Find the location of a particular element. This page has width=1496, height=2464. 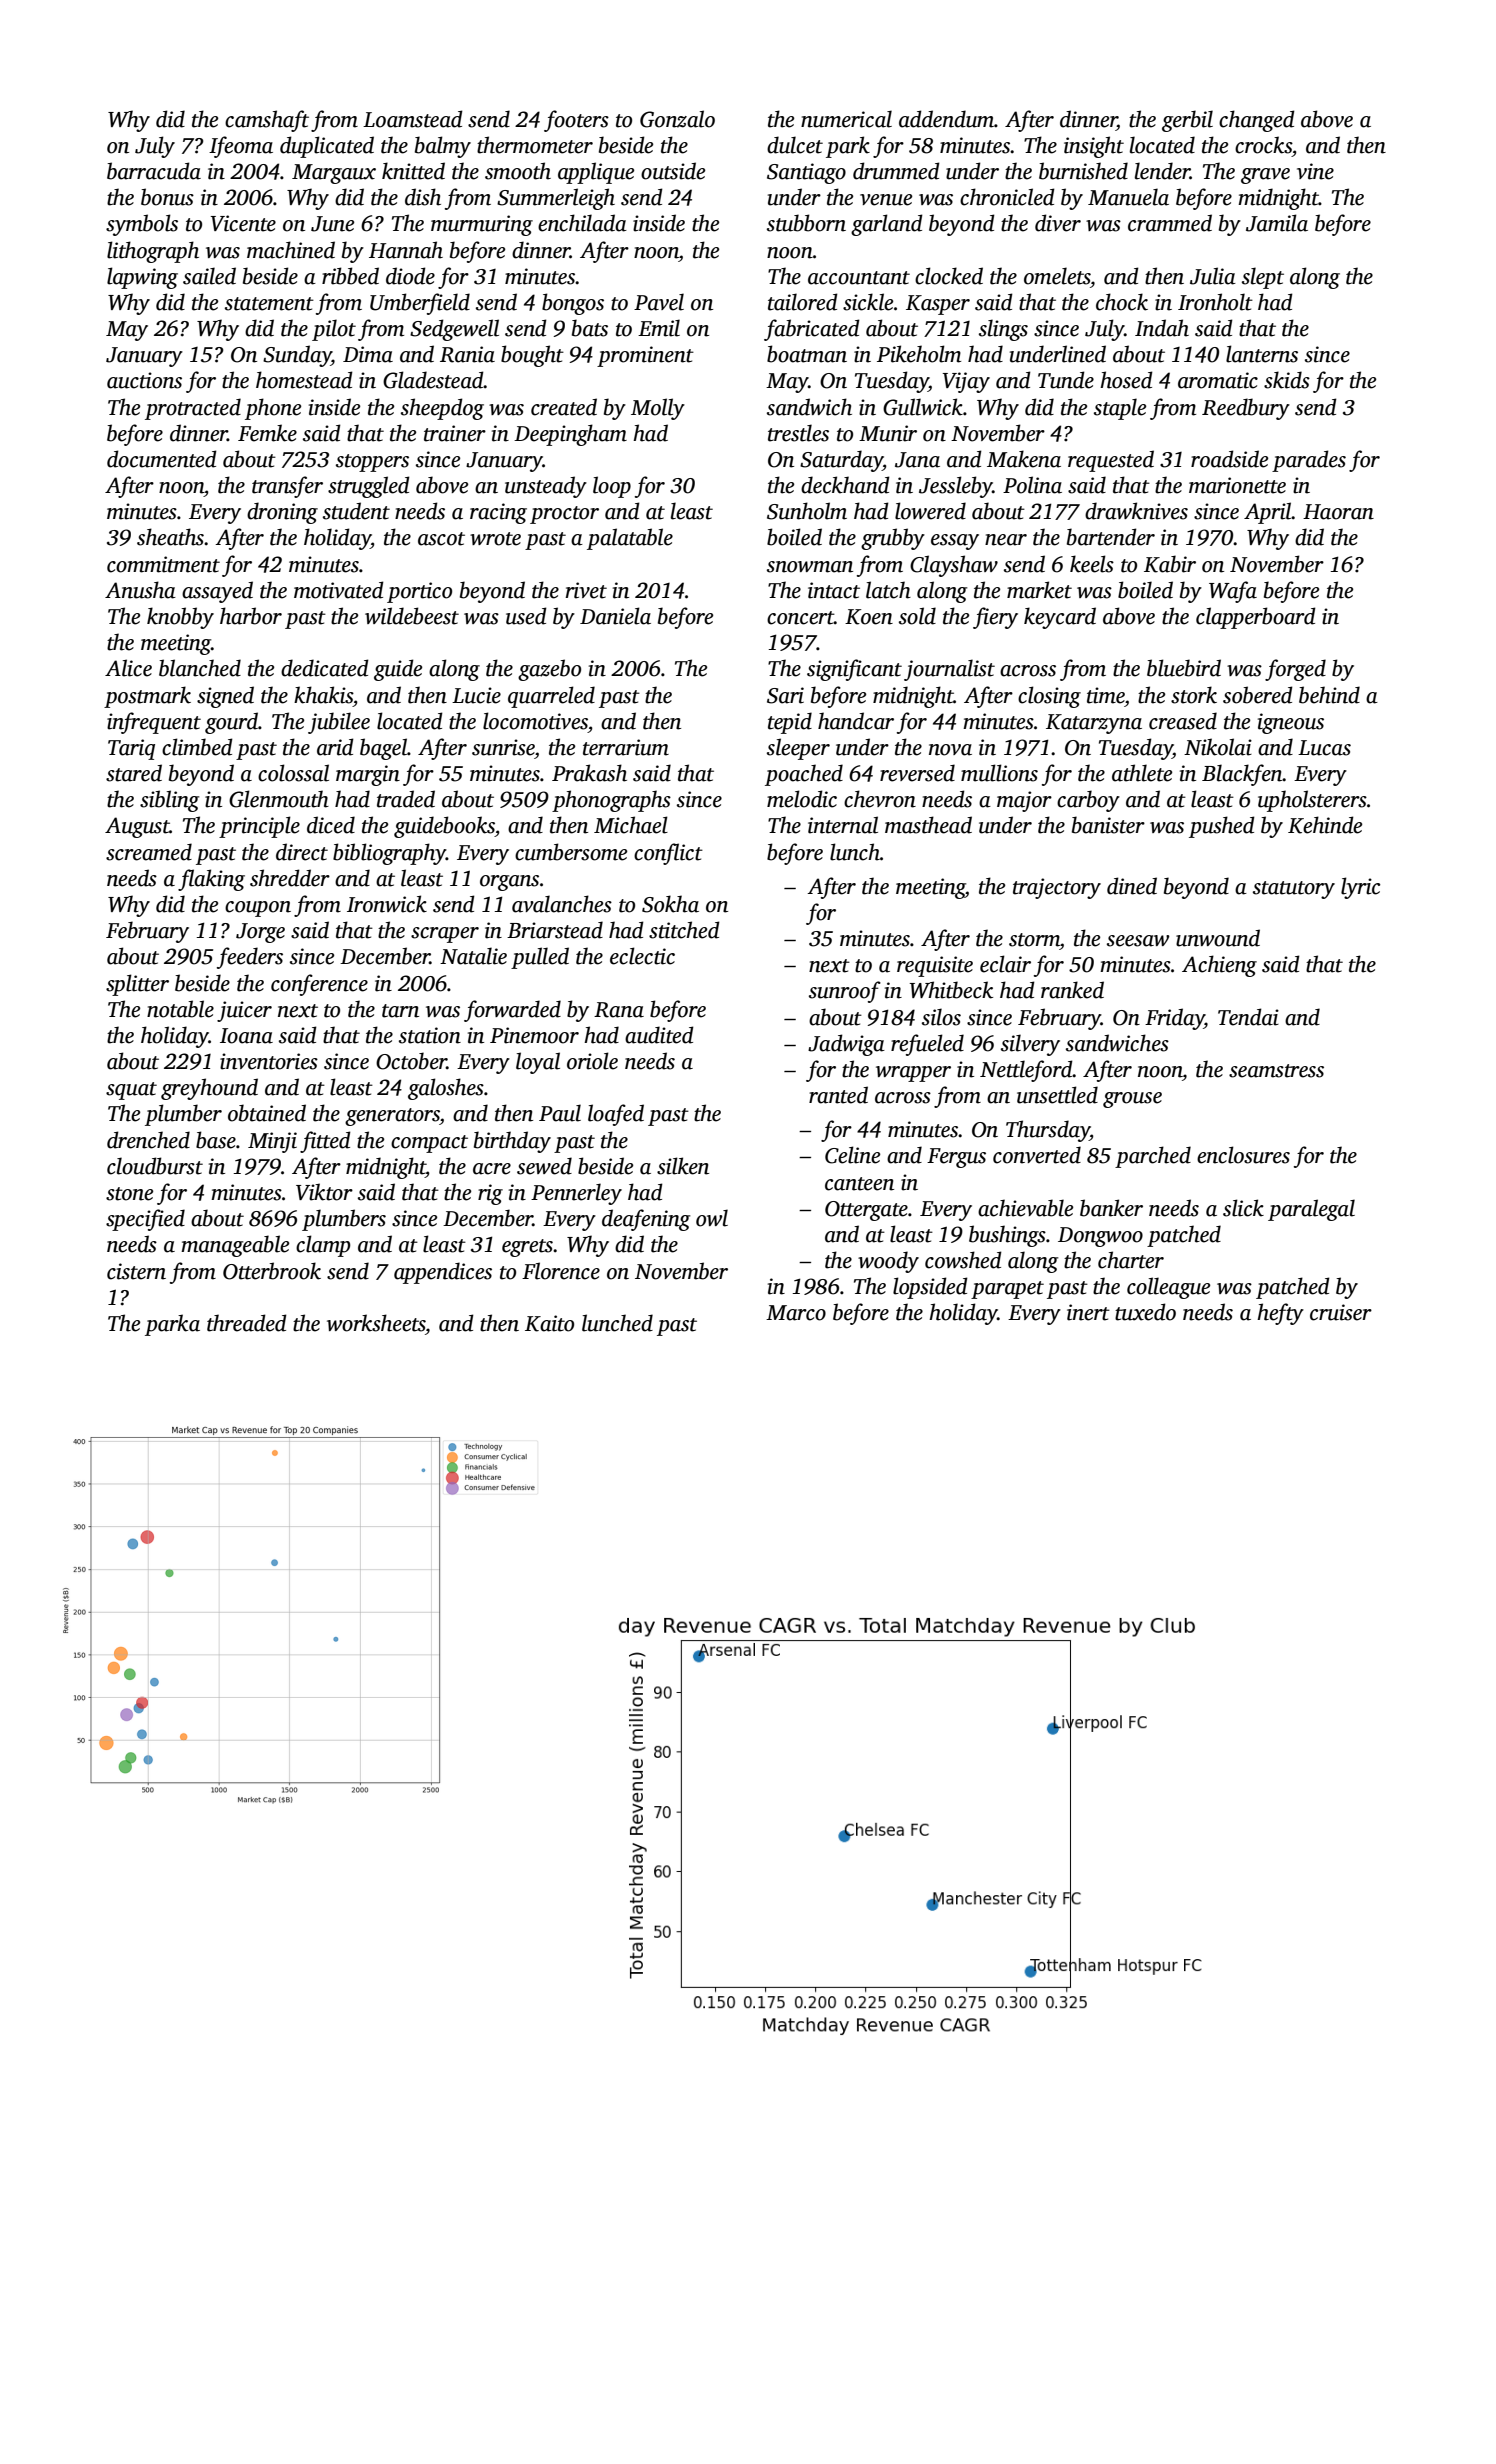

footers is located at coordinates (576, 121).
